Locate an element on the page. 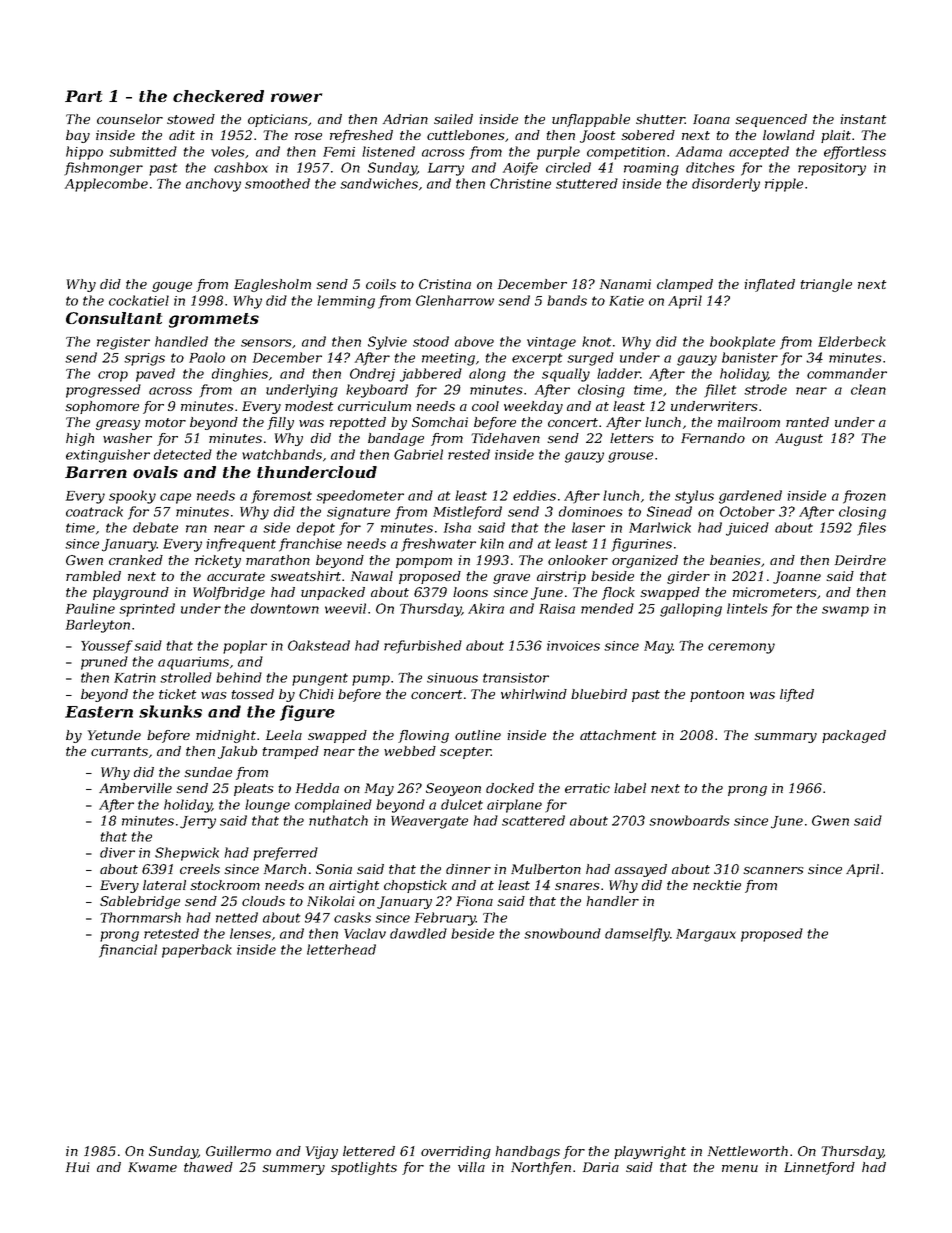 This document has height=1233, width=952. rower is located at coordinates (296, 97).
